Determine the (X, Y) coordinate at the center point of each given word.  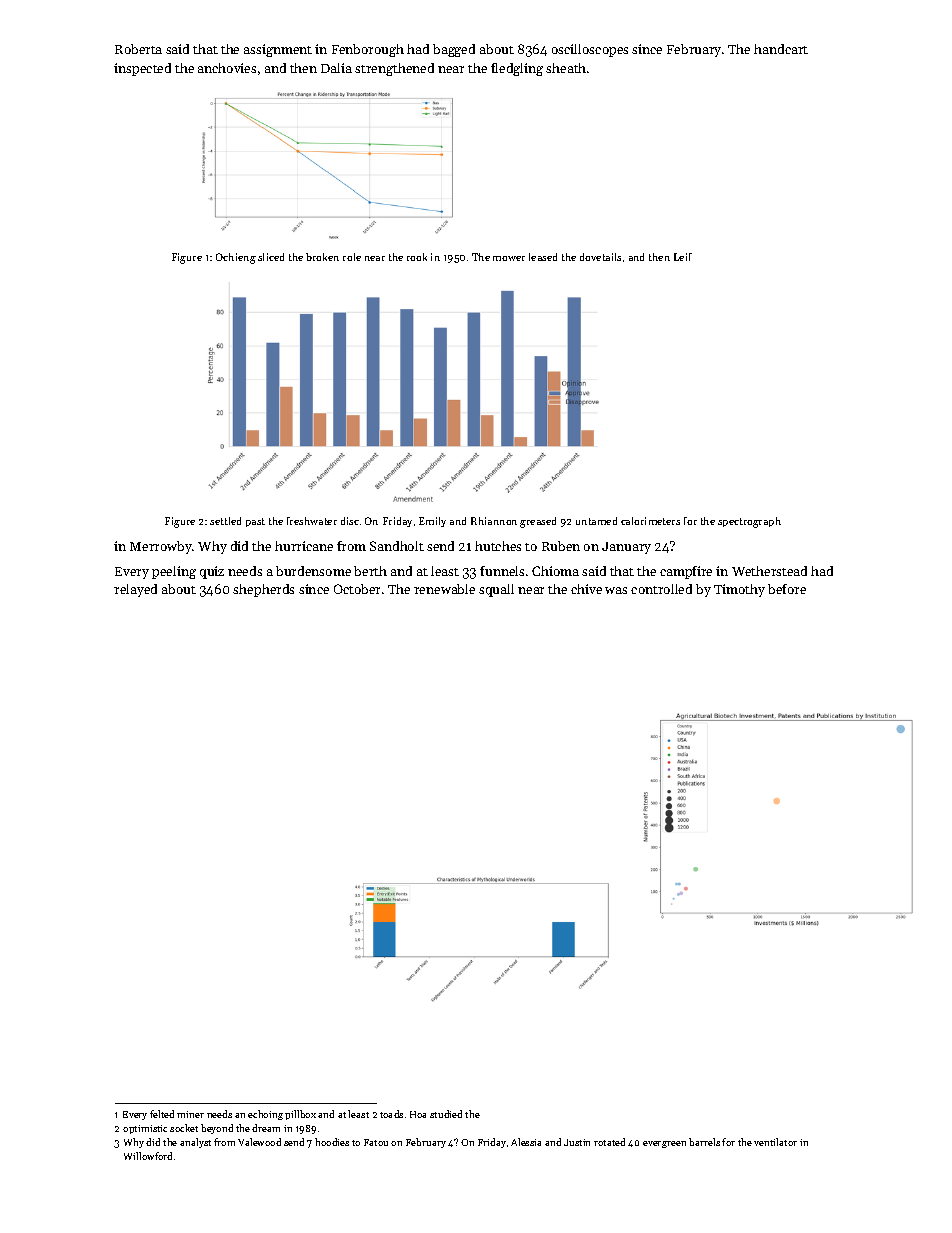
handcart (781, 49)
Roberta (138, 49)
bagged (454, 50)
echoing (265, 1115)
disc (350, 521)
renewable (444, 589)
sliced (271, 257)
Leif (683, 257)
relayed (135, 590)
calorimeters (650, 521)
